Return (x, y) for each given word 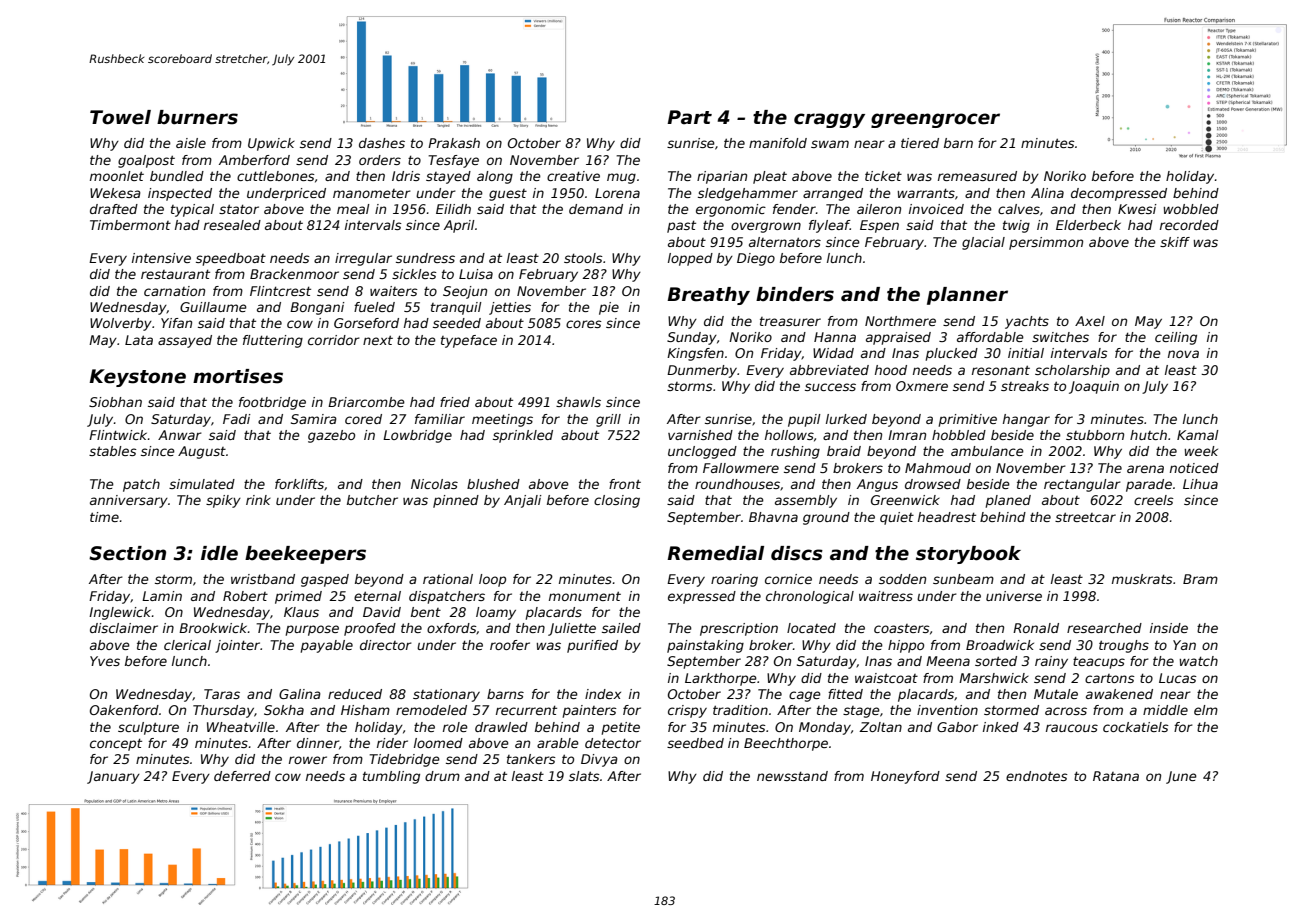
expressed (702, 597)
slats (584, 776)
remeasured (977, 176)
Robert (245, 596)
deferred (242, 776)
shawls (578, 402)
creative (573, 176)
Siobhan (115, 402)
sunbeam (963, 579)
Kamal (1198, 435)
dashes (382, 143)
